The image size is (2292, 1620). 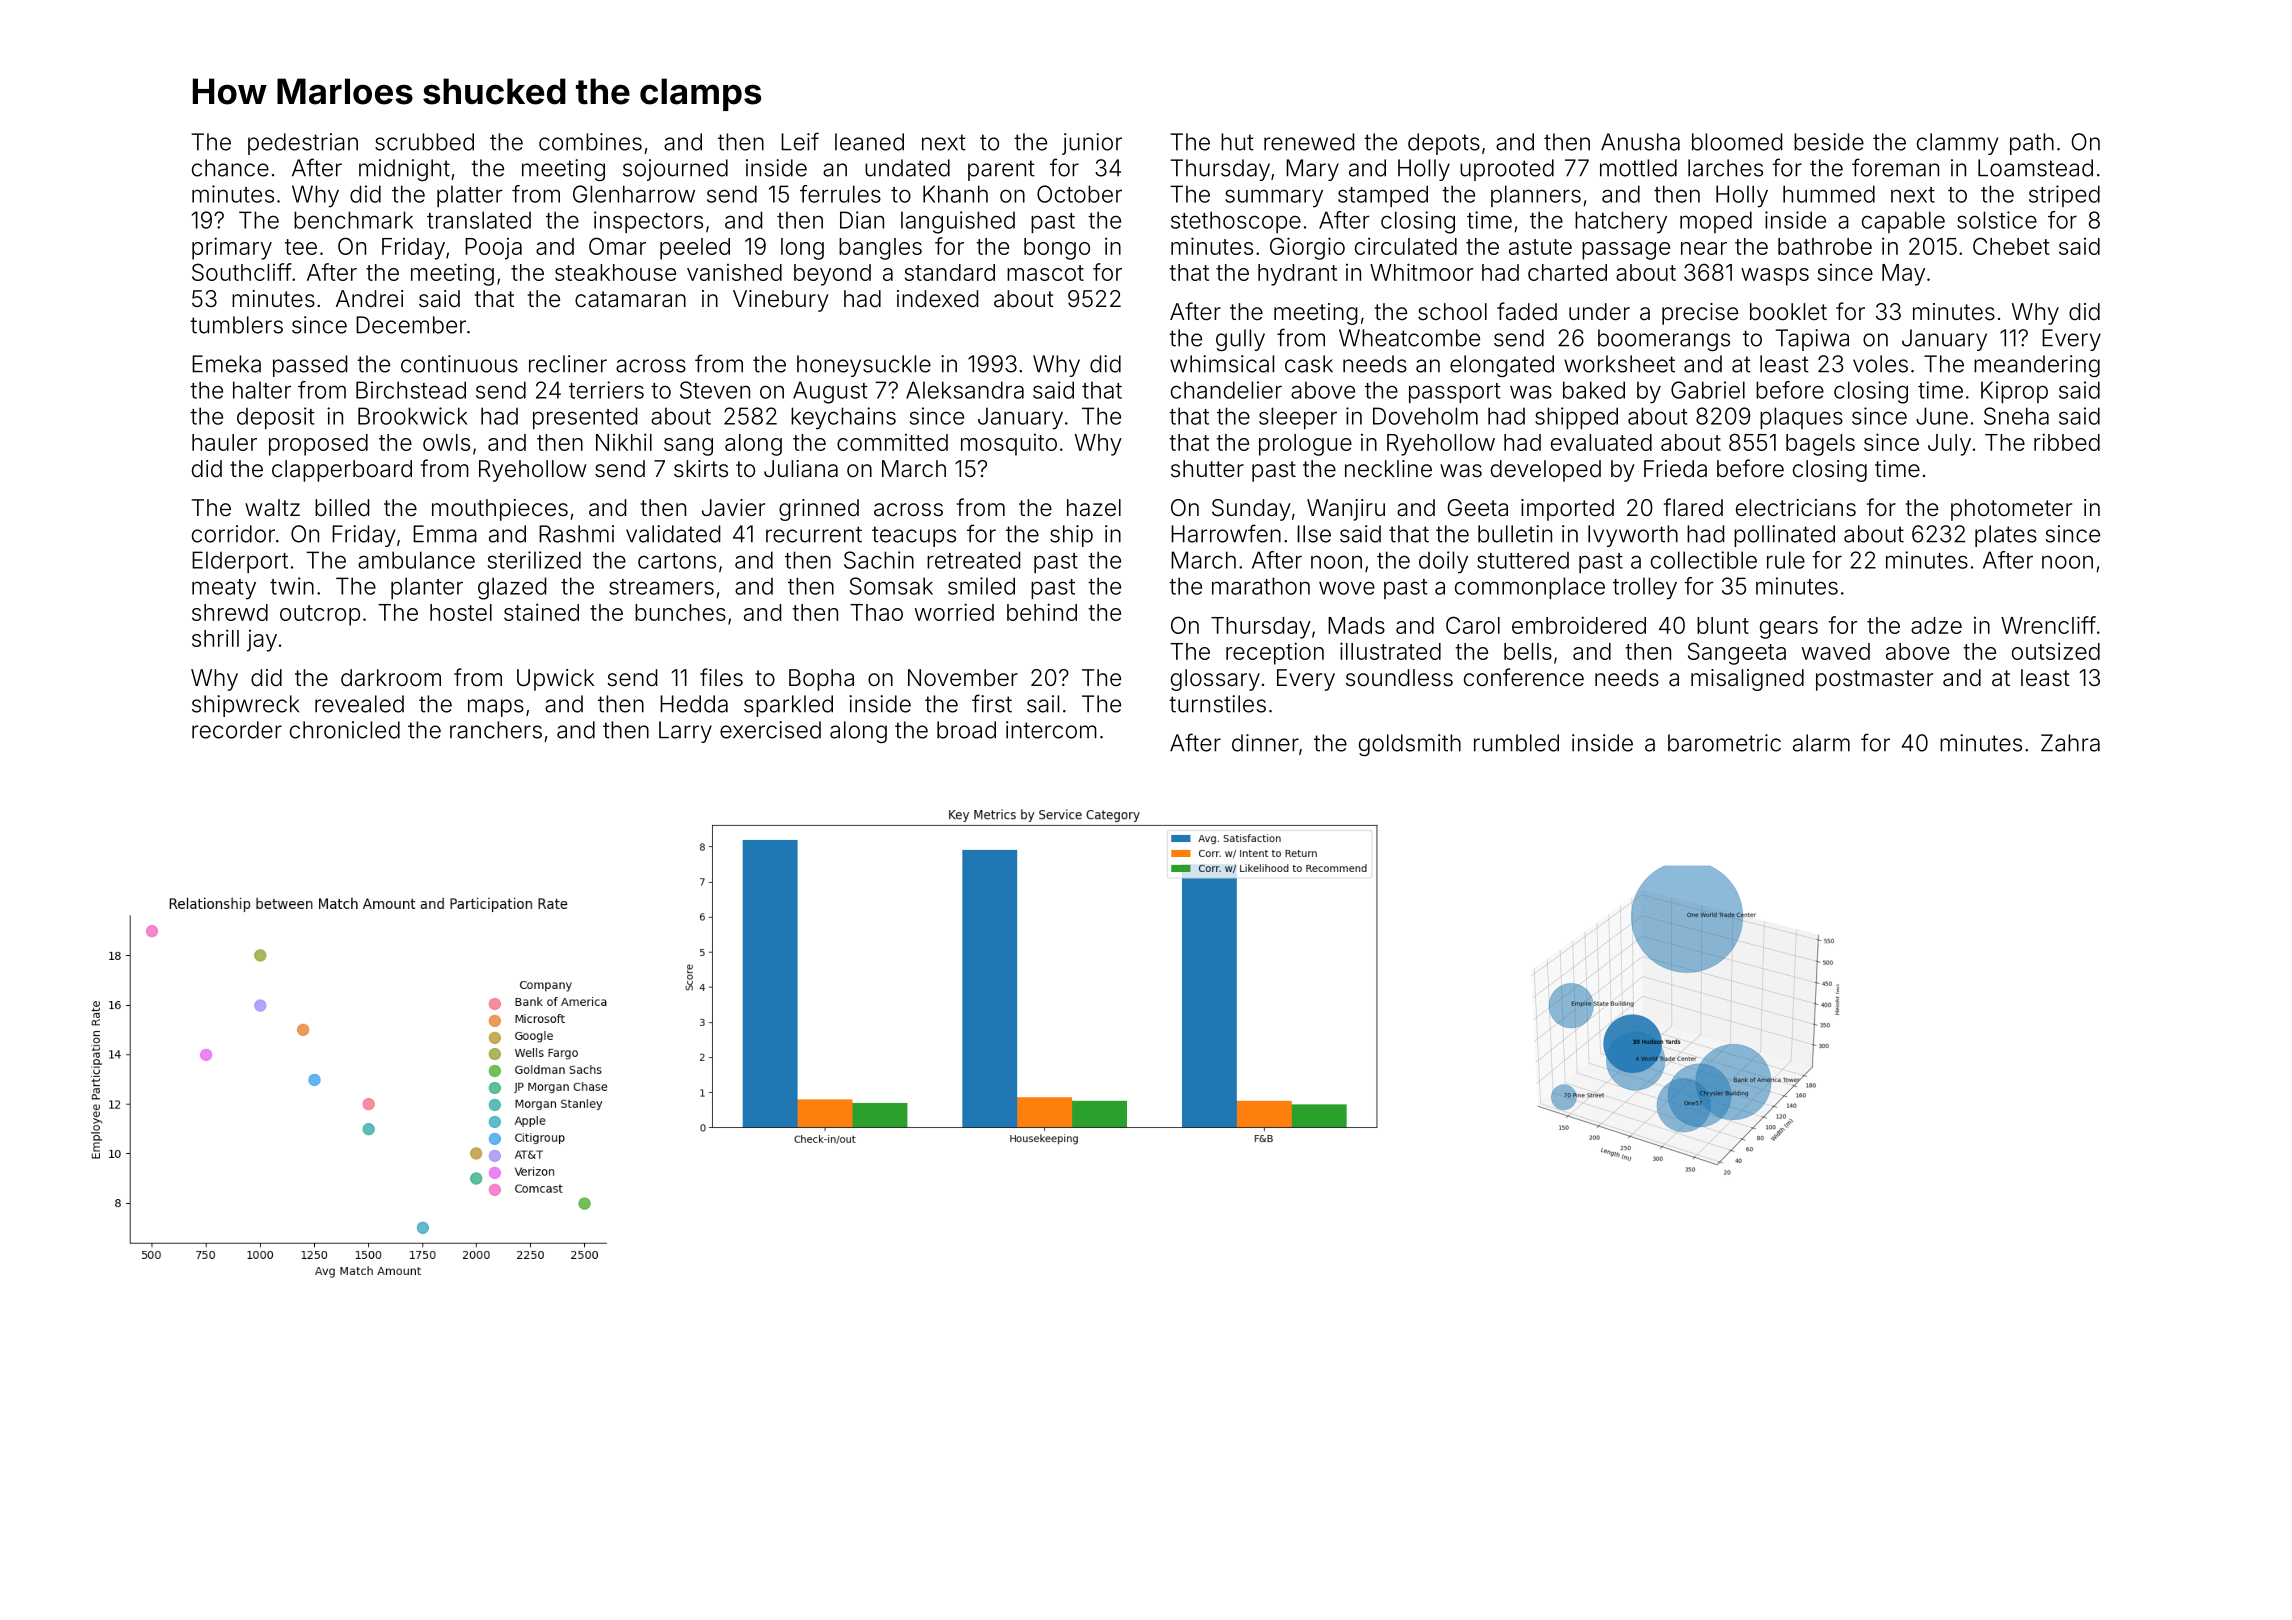 What do you see at coordinates (2032, 144) in the document?
I see `path` at bounding box center [2032, 144].
